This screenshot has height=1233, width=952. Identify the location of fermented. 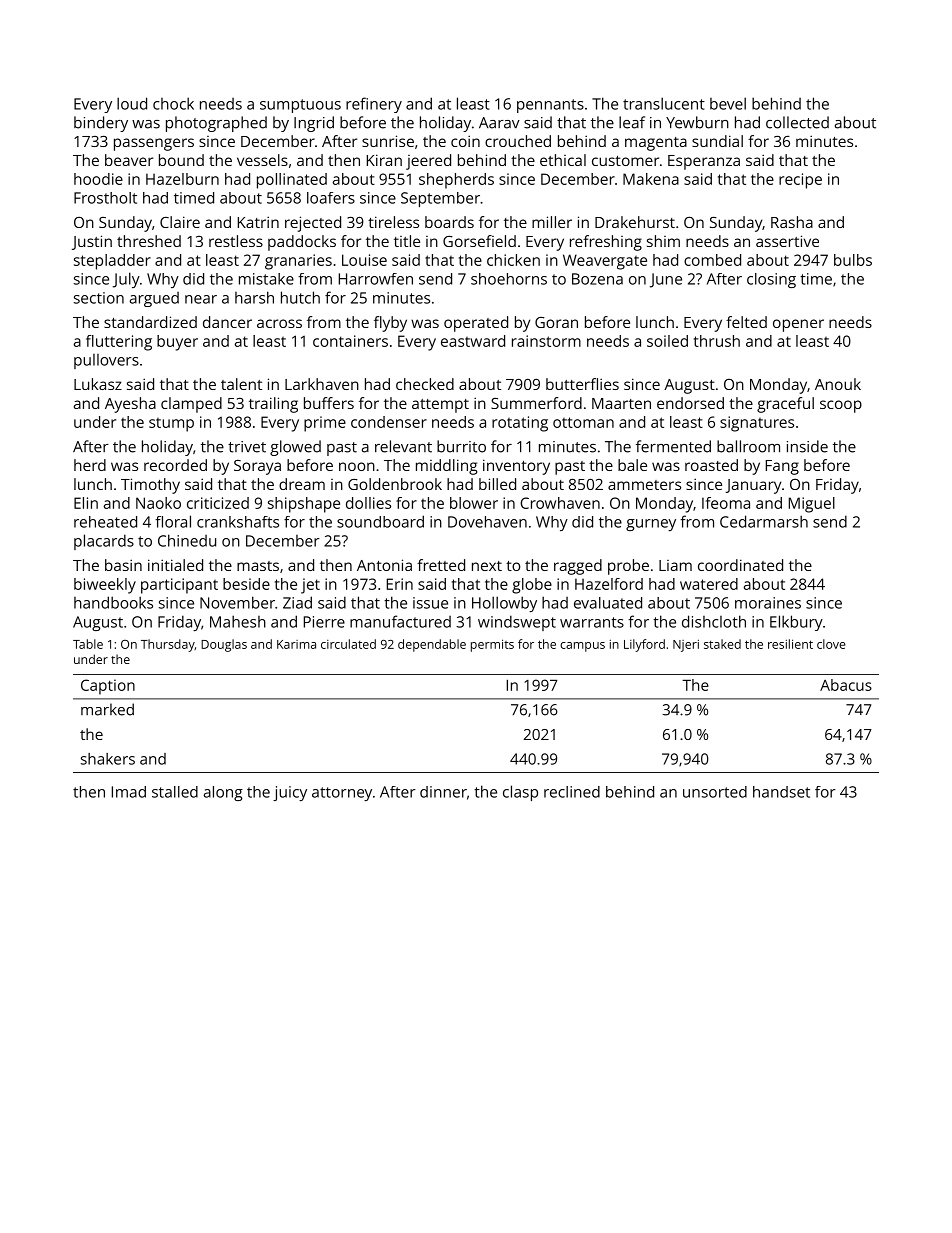
(673, 446).
